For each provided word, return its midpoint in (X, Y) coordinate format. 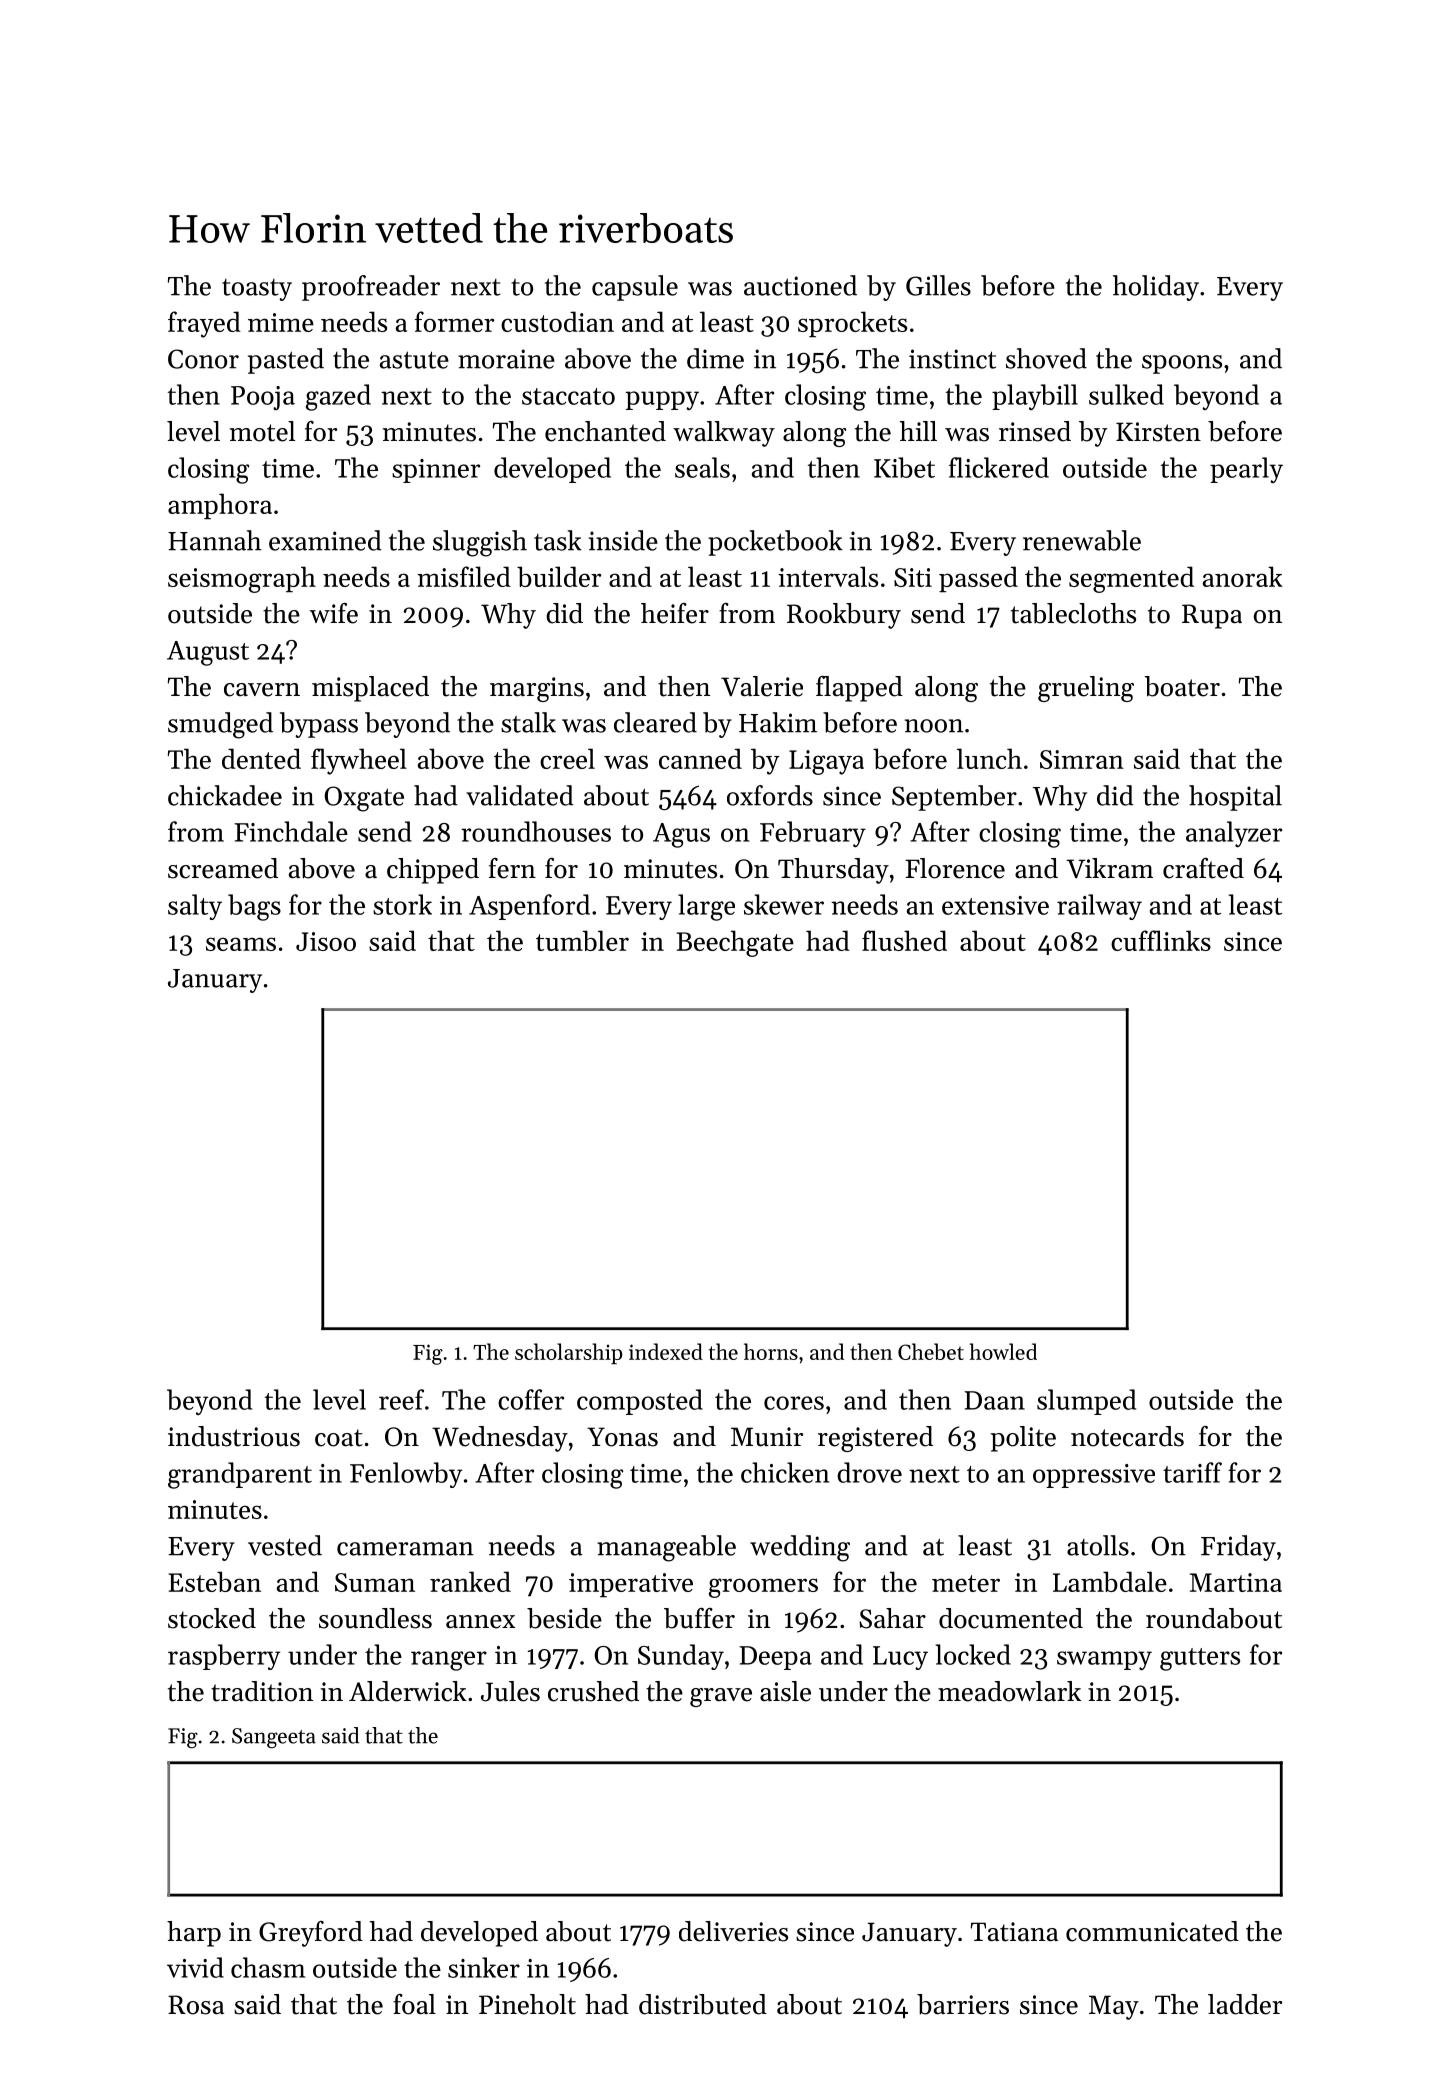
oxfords (770, 795)
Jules (510, 1691)
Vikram (1109, 868)
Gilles (938, 285)
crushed (593, 1691)
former (454, 321)
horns (771, 1351)
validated (520, 795)
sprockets (852, 324)
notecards (1127, 1436)
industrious (234, 1436)
